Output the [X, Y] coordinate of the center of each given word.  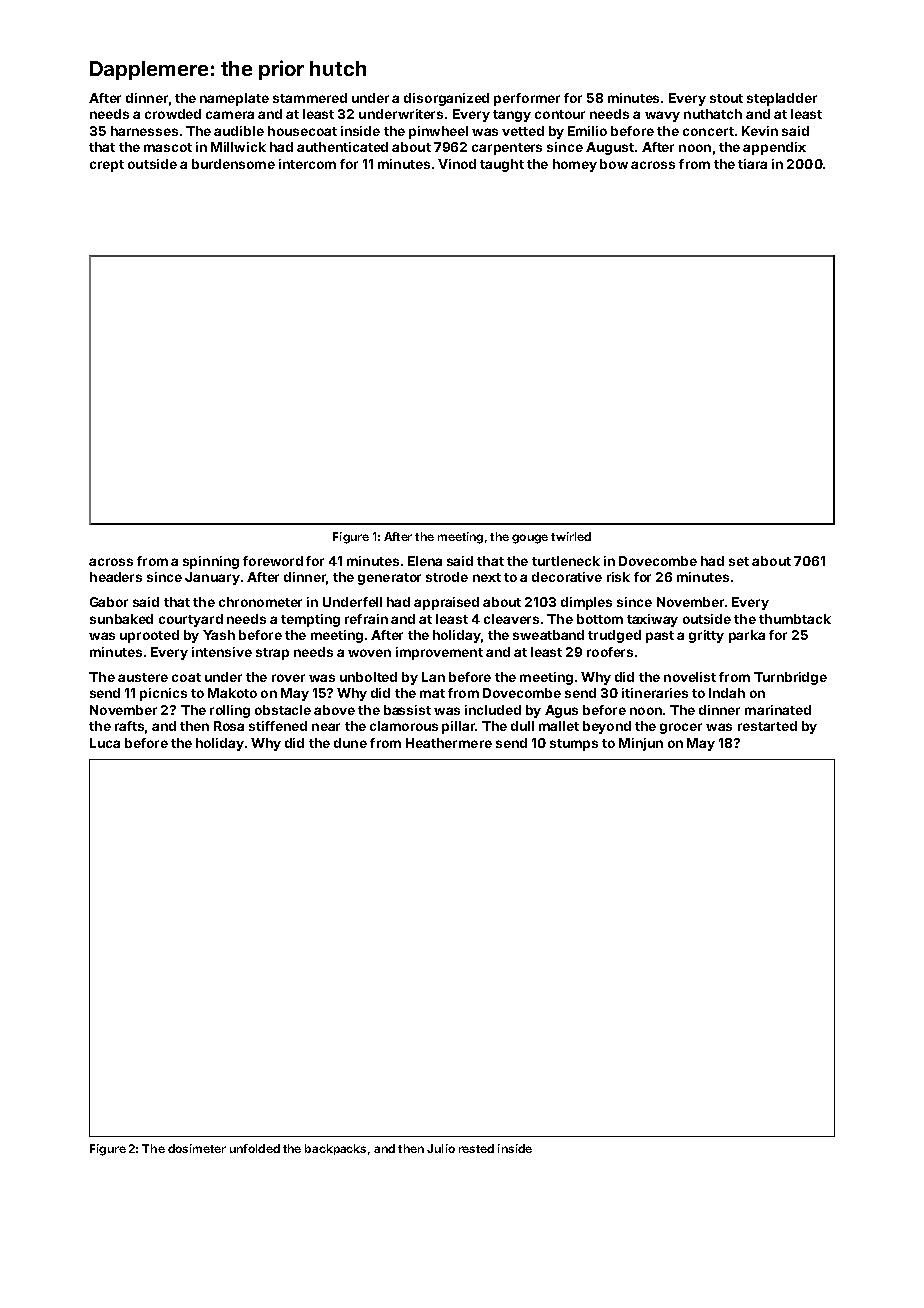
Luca [105, 743]
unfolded [255, 1148]
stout [726, 98]
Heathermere [449, 743]
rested [476, 1148]
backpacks [335, 1149]
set [739, 561]
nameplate [234, 99]
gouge [530, 539]
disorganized [446, 99]
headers [116, 577]
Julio [441, 1148]
